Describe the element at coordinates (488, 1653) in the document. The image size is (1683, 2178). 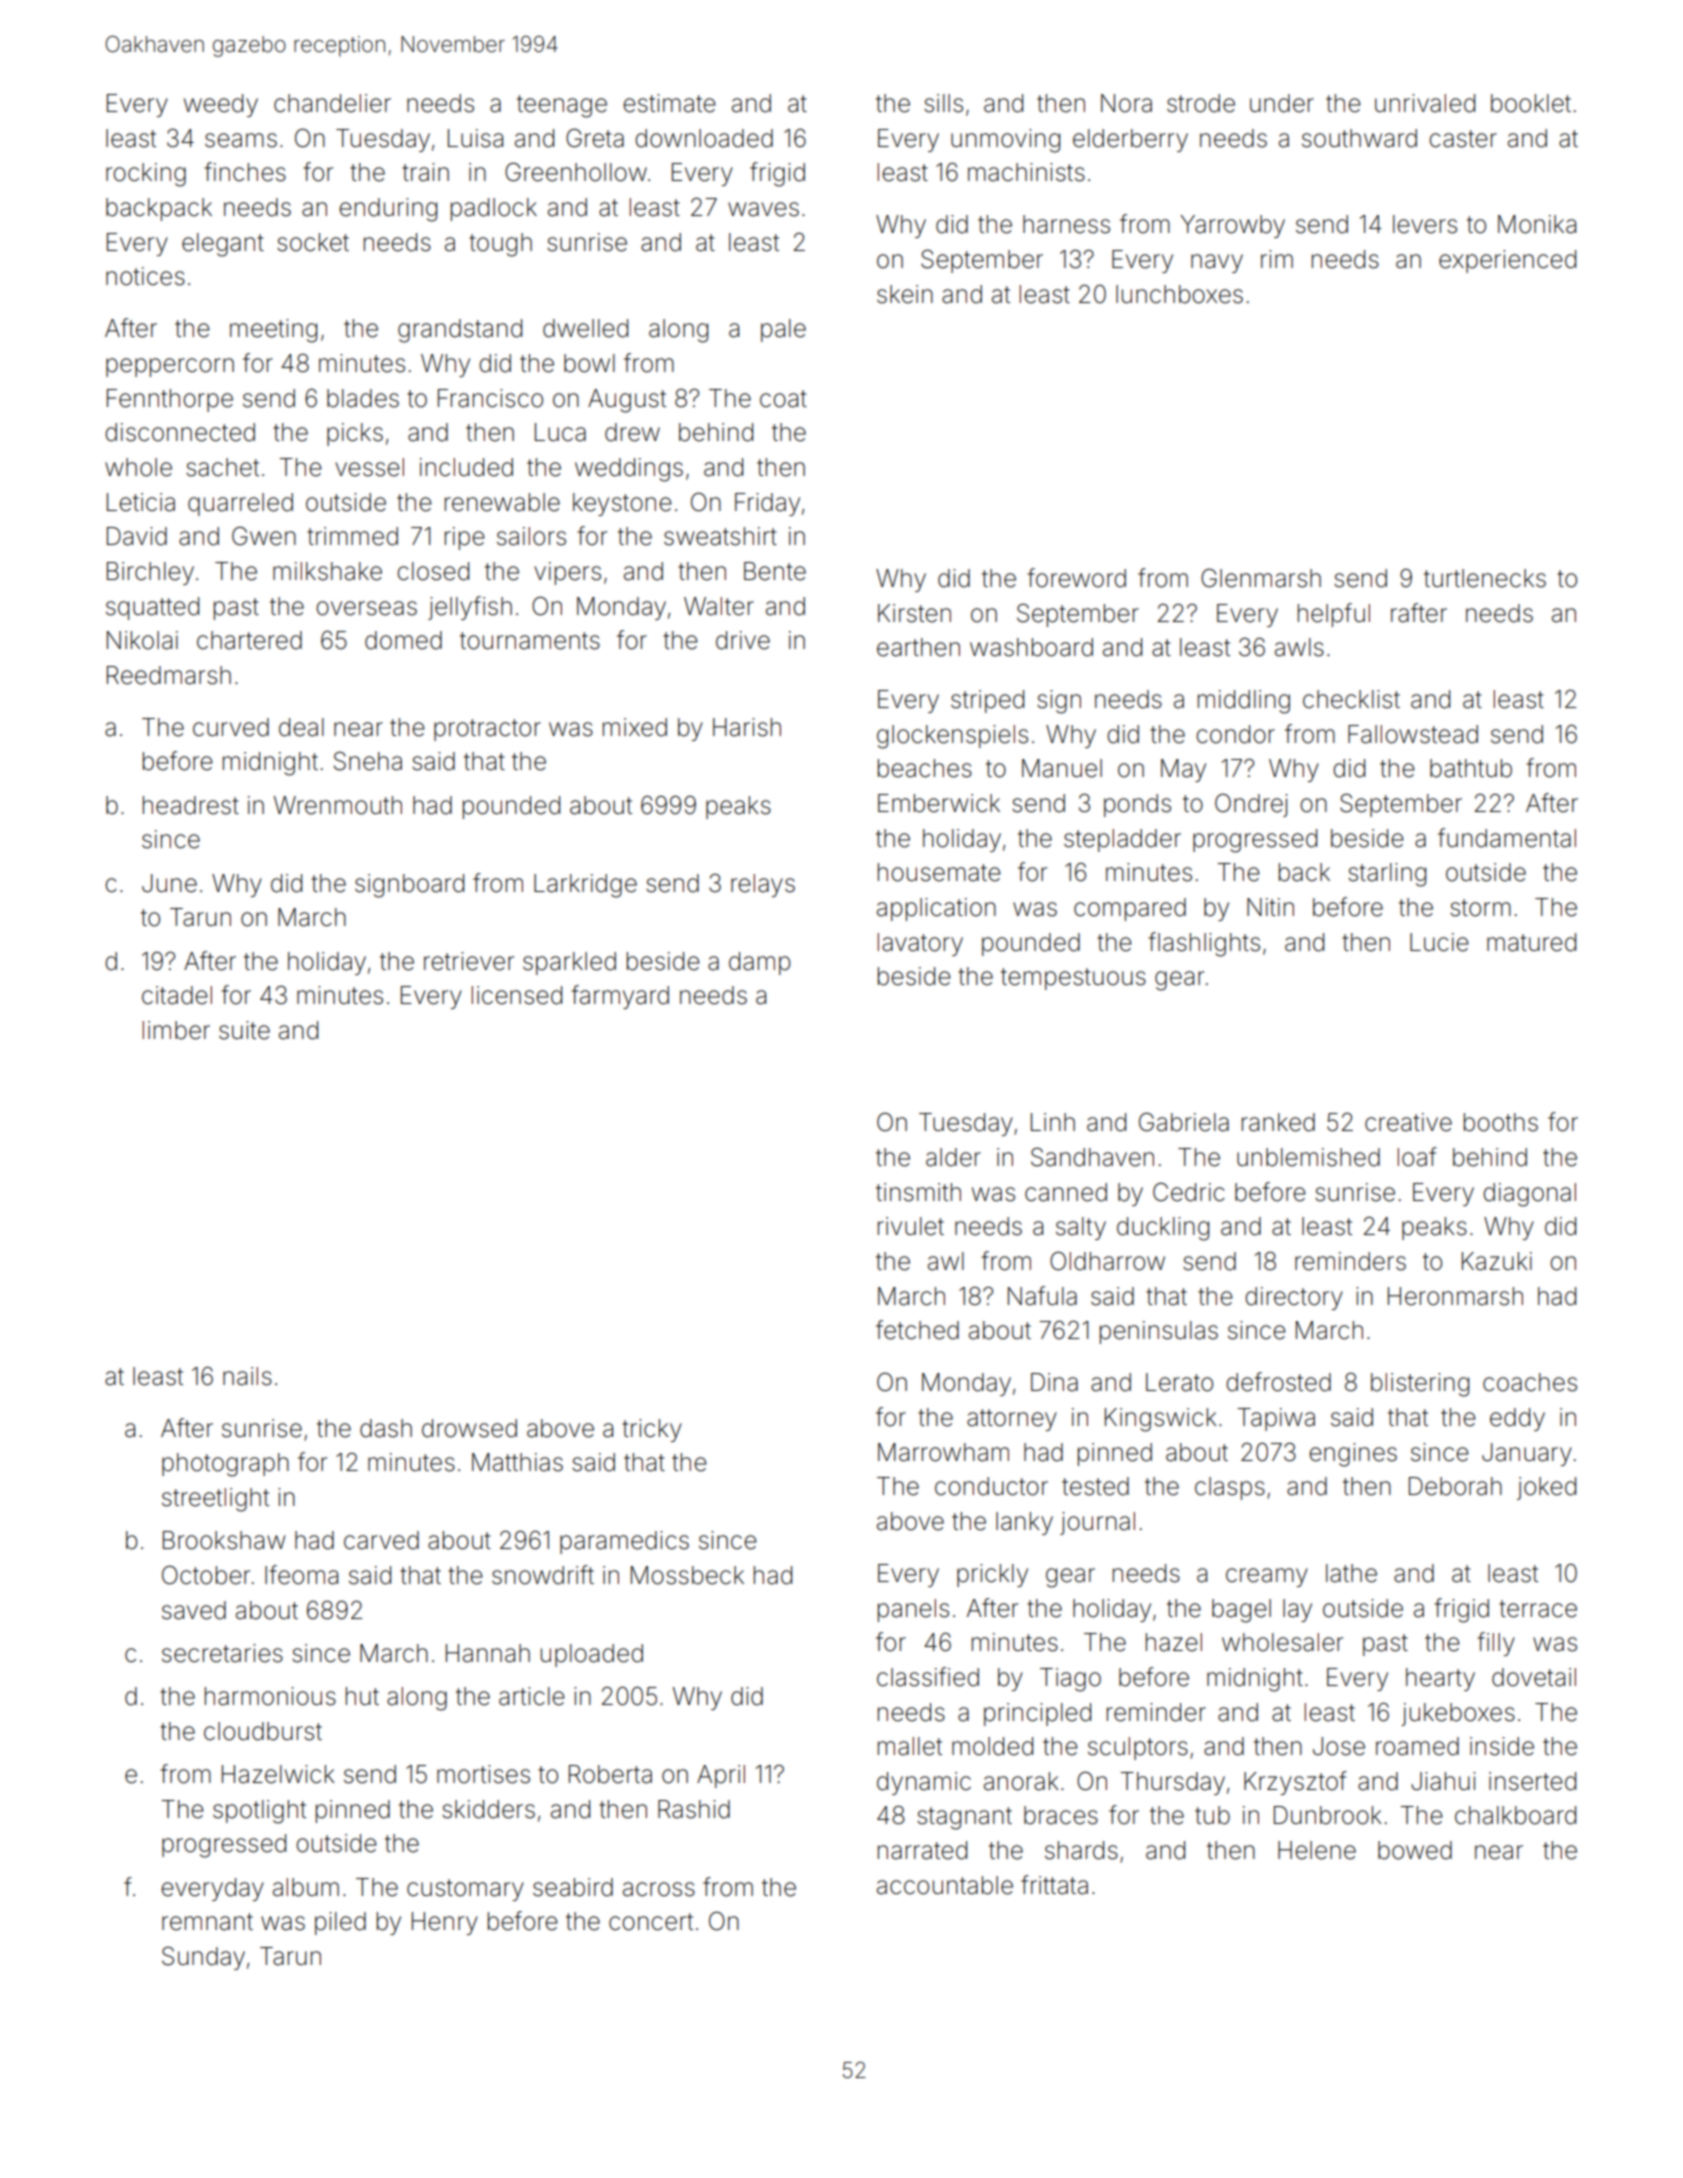
I see `Hannah` at that location.
